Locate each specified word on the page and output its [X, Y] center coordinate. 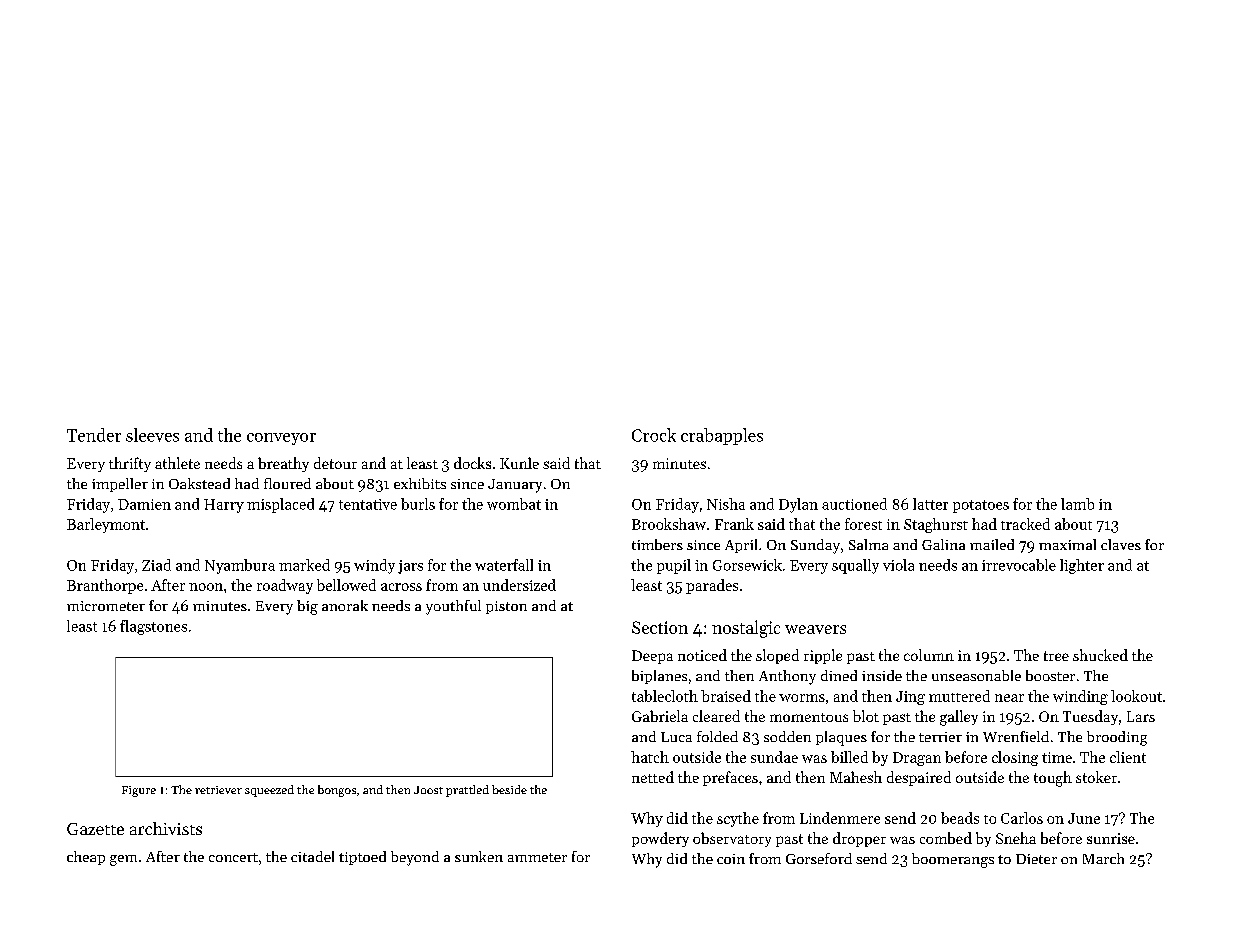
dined [839, 675]
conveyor [281, 439]
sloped [777, 656]
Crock [654, 435]
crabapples [722, 436]
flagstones [153, 627]
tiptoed [362, 858]
